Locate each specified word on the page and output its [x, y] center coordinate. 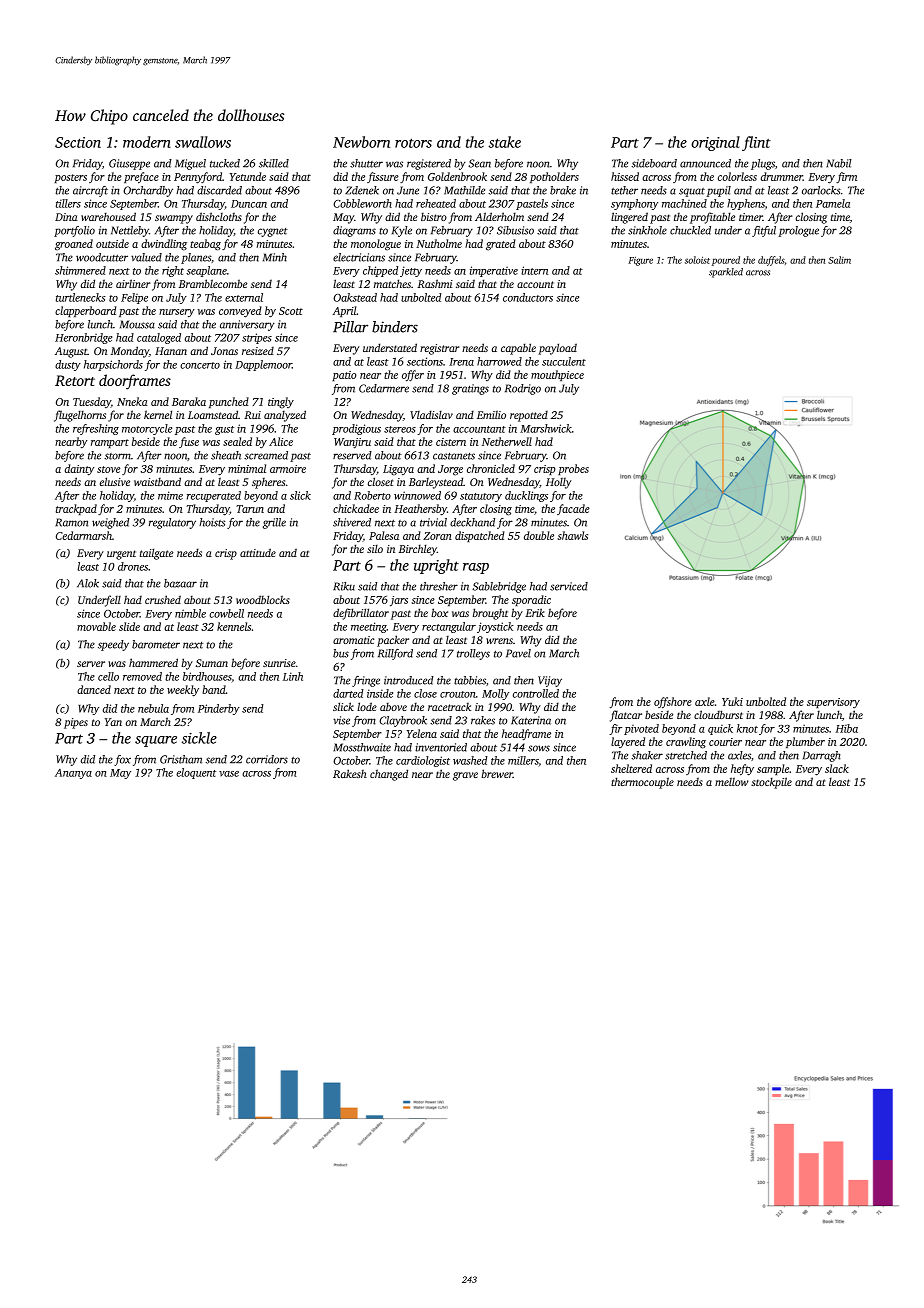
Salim [839, 260]
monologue [376, 245]
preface [141, 177]
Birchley [418, 550]
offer [413, 376]
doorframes [135, 382]
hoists [212, 522]
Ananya [73, 774]
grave [465, 776]
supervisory [833, 703]
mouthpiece [557, 375]
